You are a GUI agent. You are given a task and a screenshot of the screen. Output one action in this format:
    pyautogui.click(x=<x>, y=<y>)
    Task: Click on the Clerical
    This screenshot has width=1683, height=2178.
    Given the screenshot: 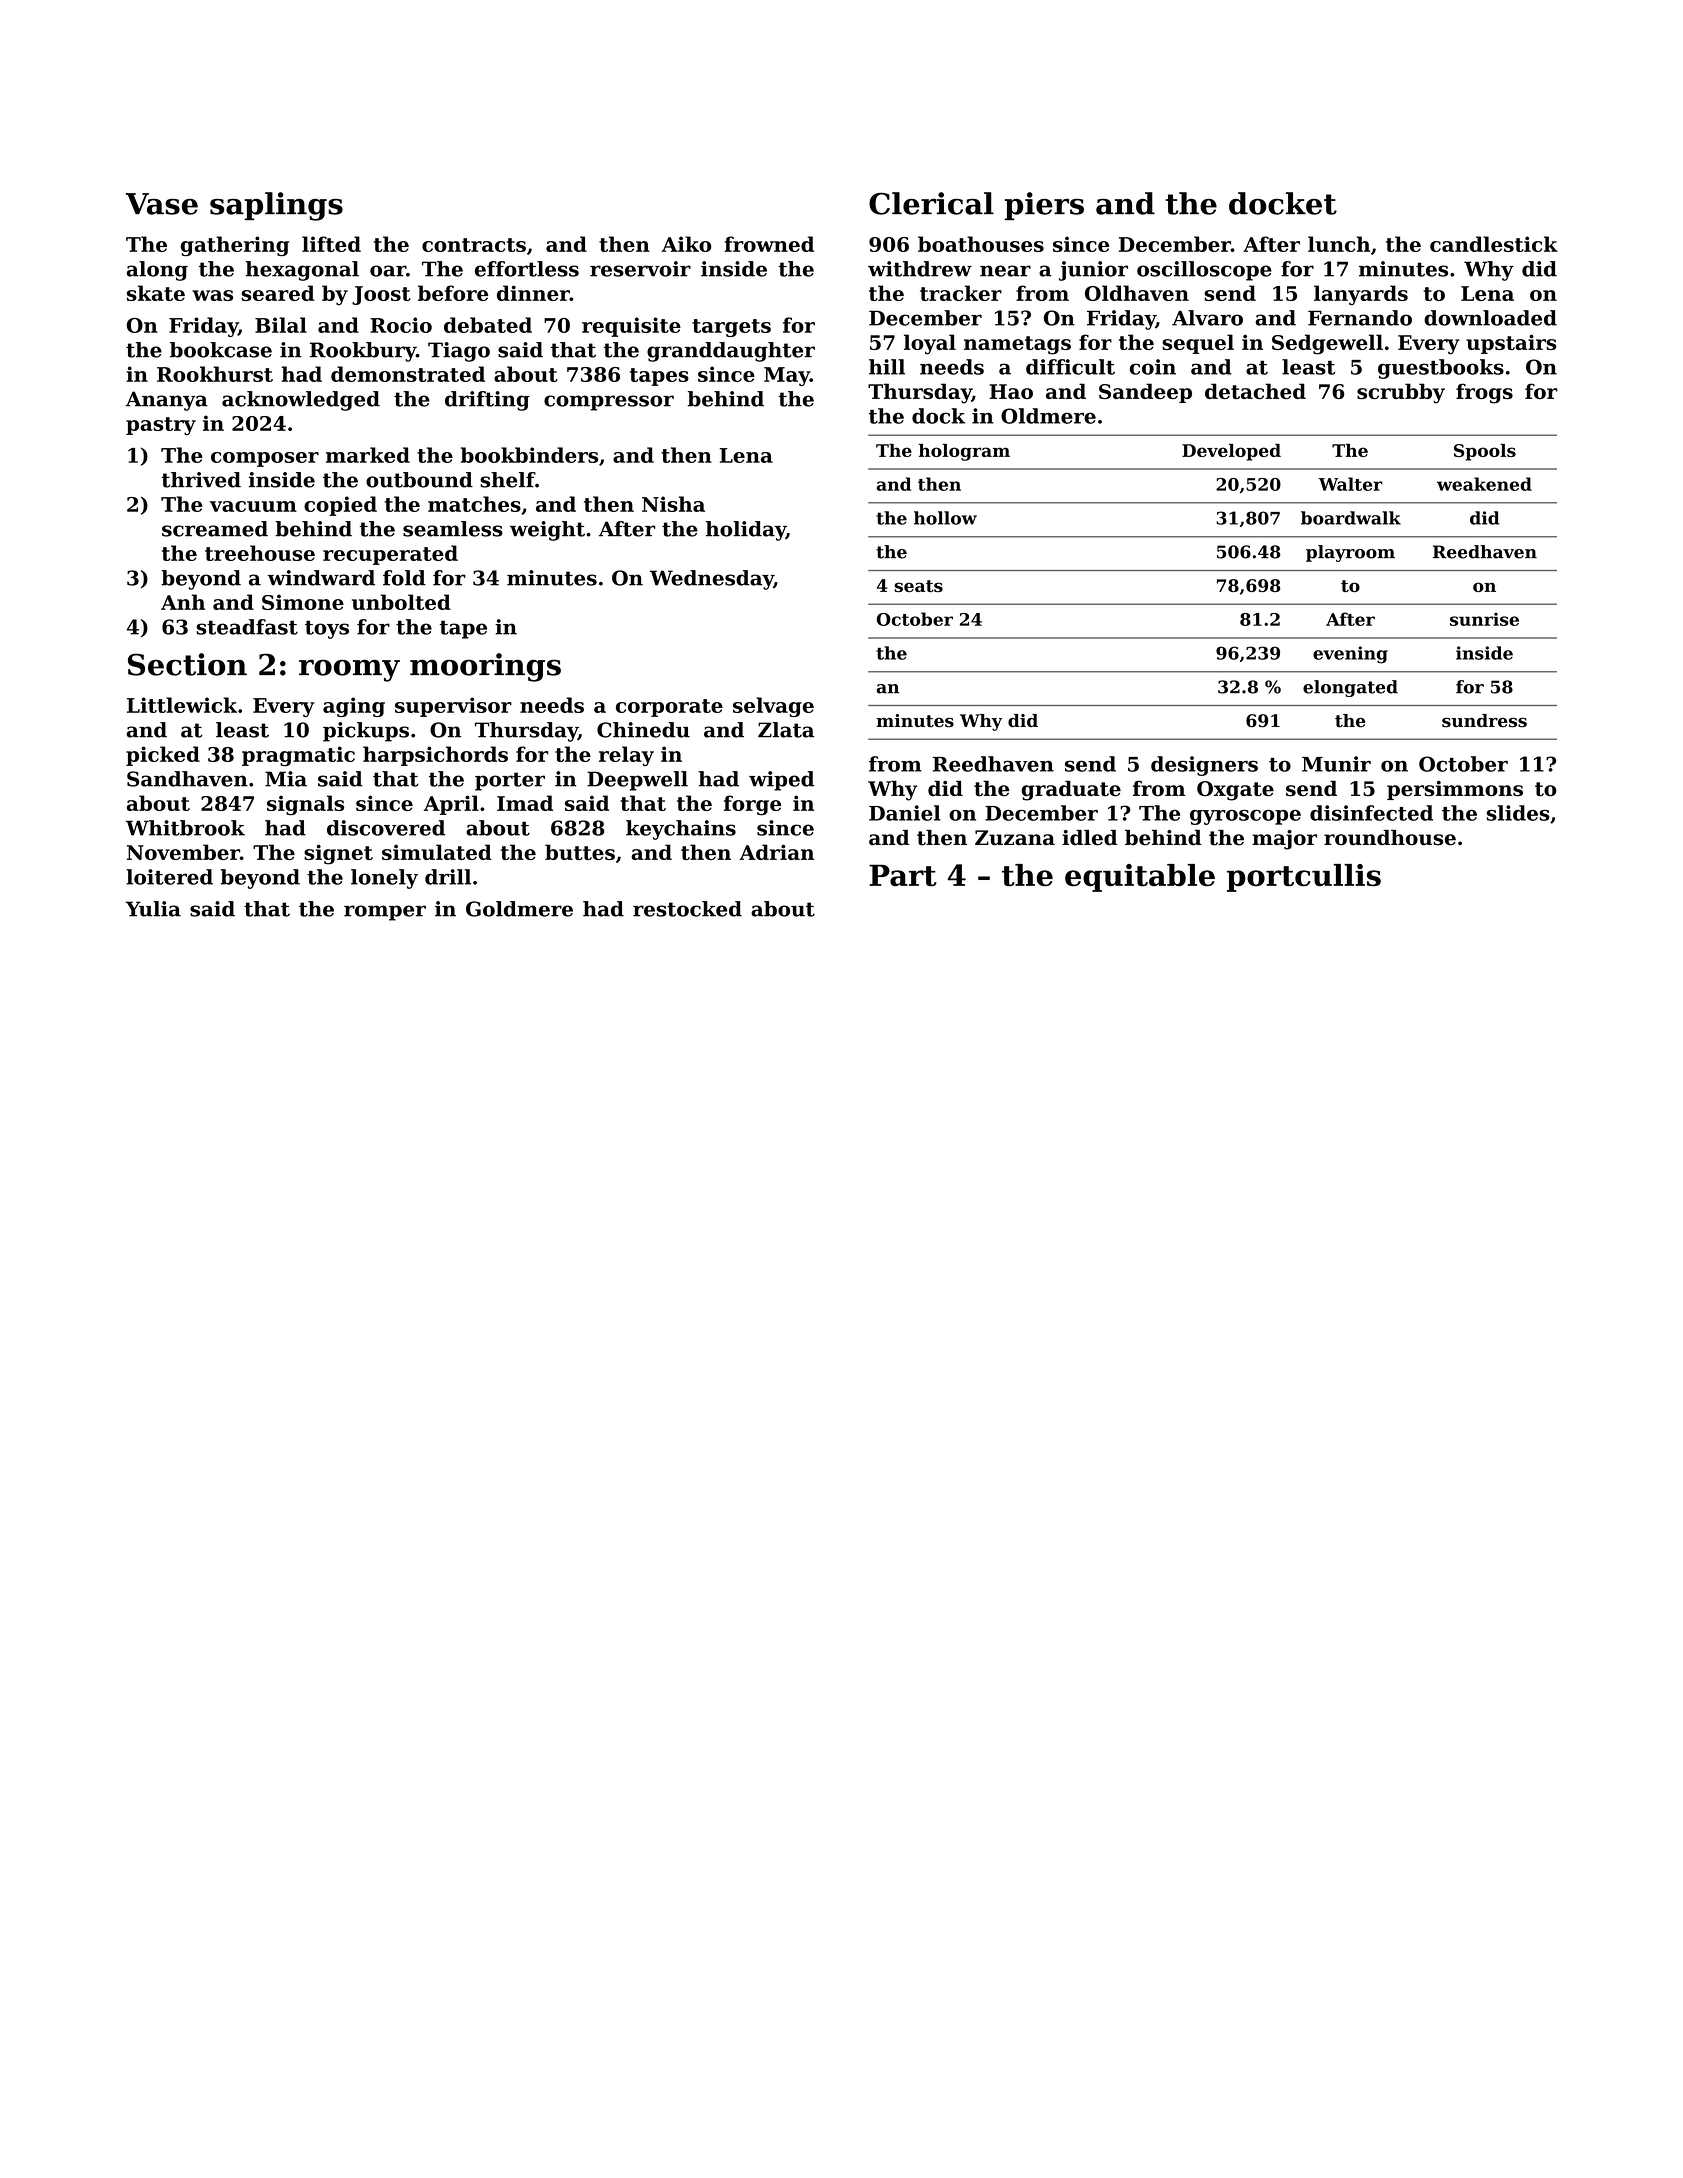 What is the action you would take?
    pyautogui.click(x=931, y=203)
